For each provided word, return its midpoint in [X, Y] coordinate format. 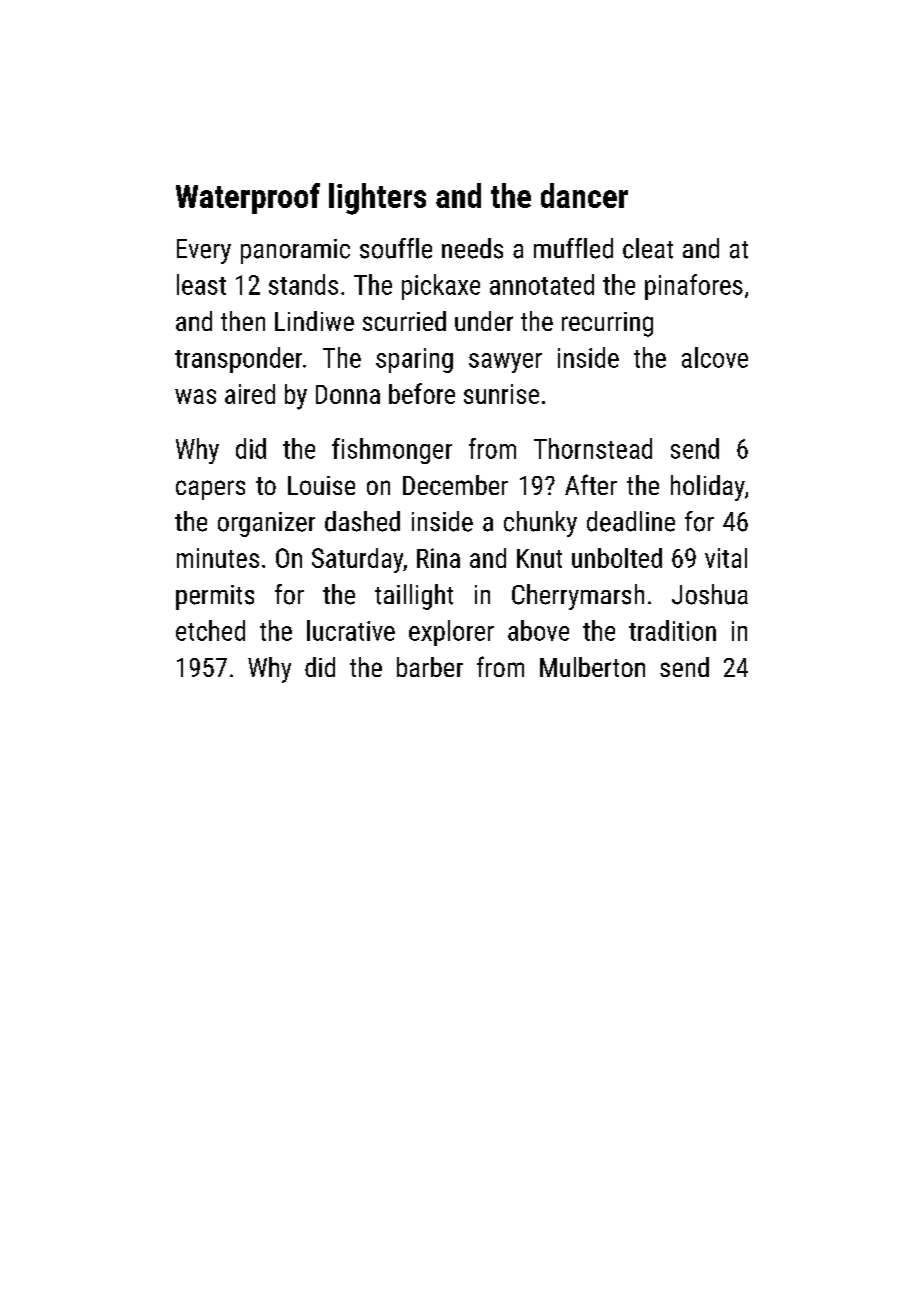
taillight [414, 597]
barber [430, 667]
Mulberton [592, 667]
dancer [584, 195]
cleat [648, 248]
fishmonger [392, 451]
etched [210, 630]
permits [215, 597]
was [195, 396]
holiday [708, 488]
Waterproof [248, 198]
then [243, 321]
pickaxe [441, 287]
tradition [672, 630]
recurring [607, 324]
